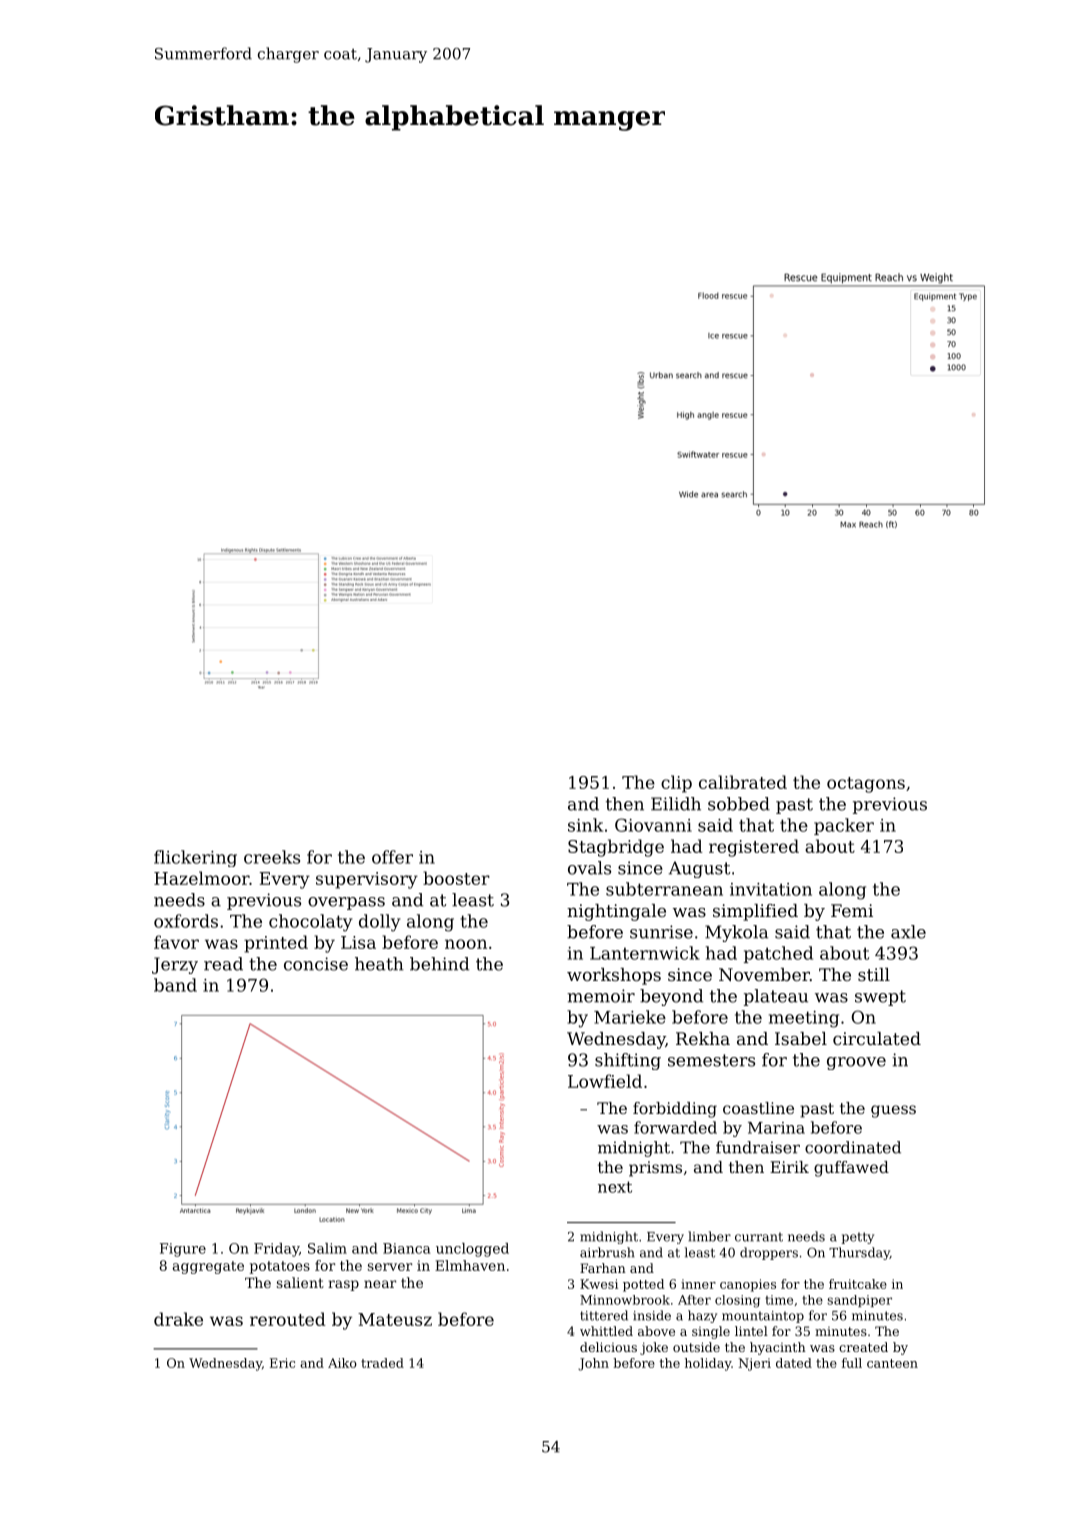  What do you see at coordinates (675, 1127) in the screenshot?
I see `forwarded` at bounding box center [675, 1127].
